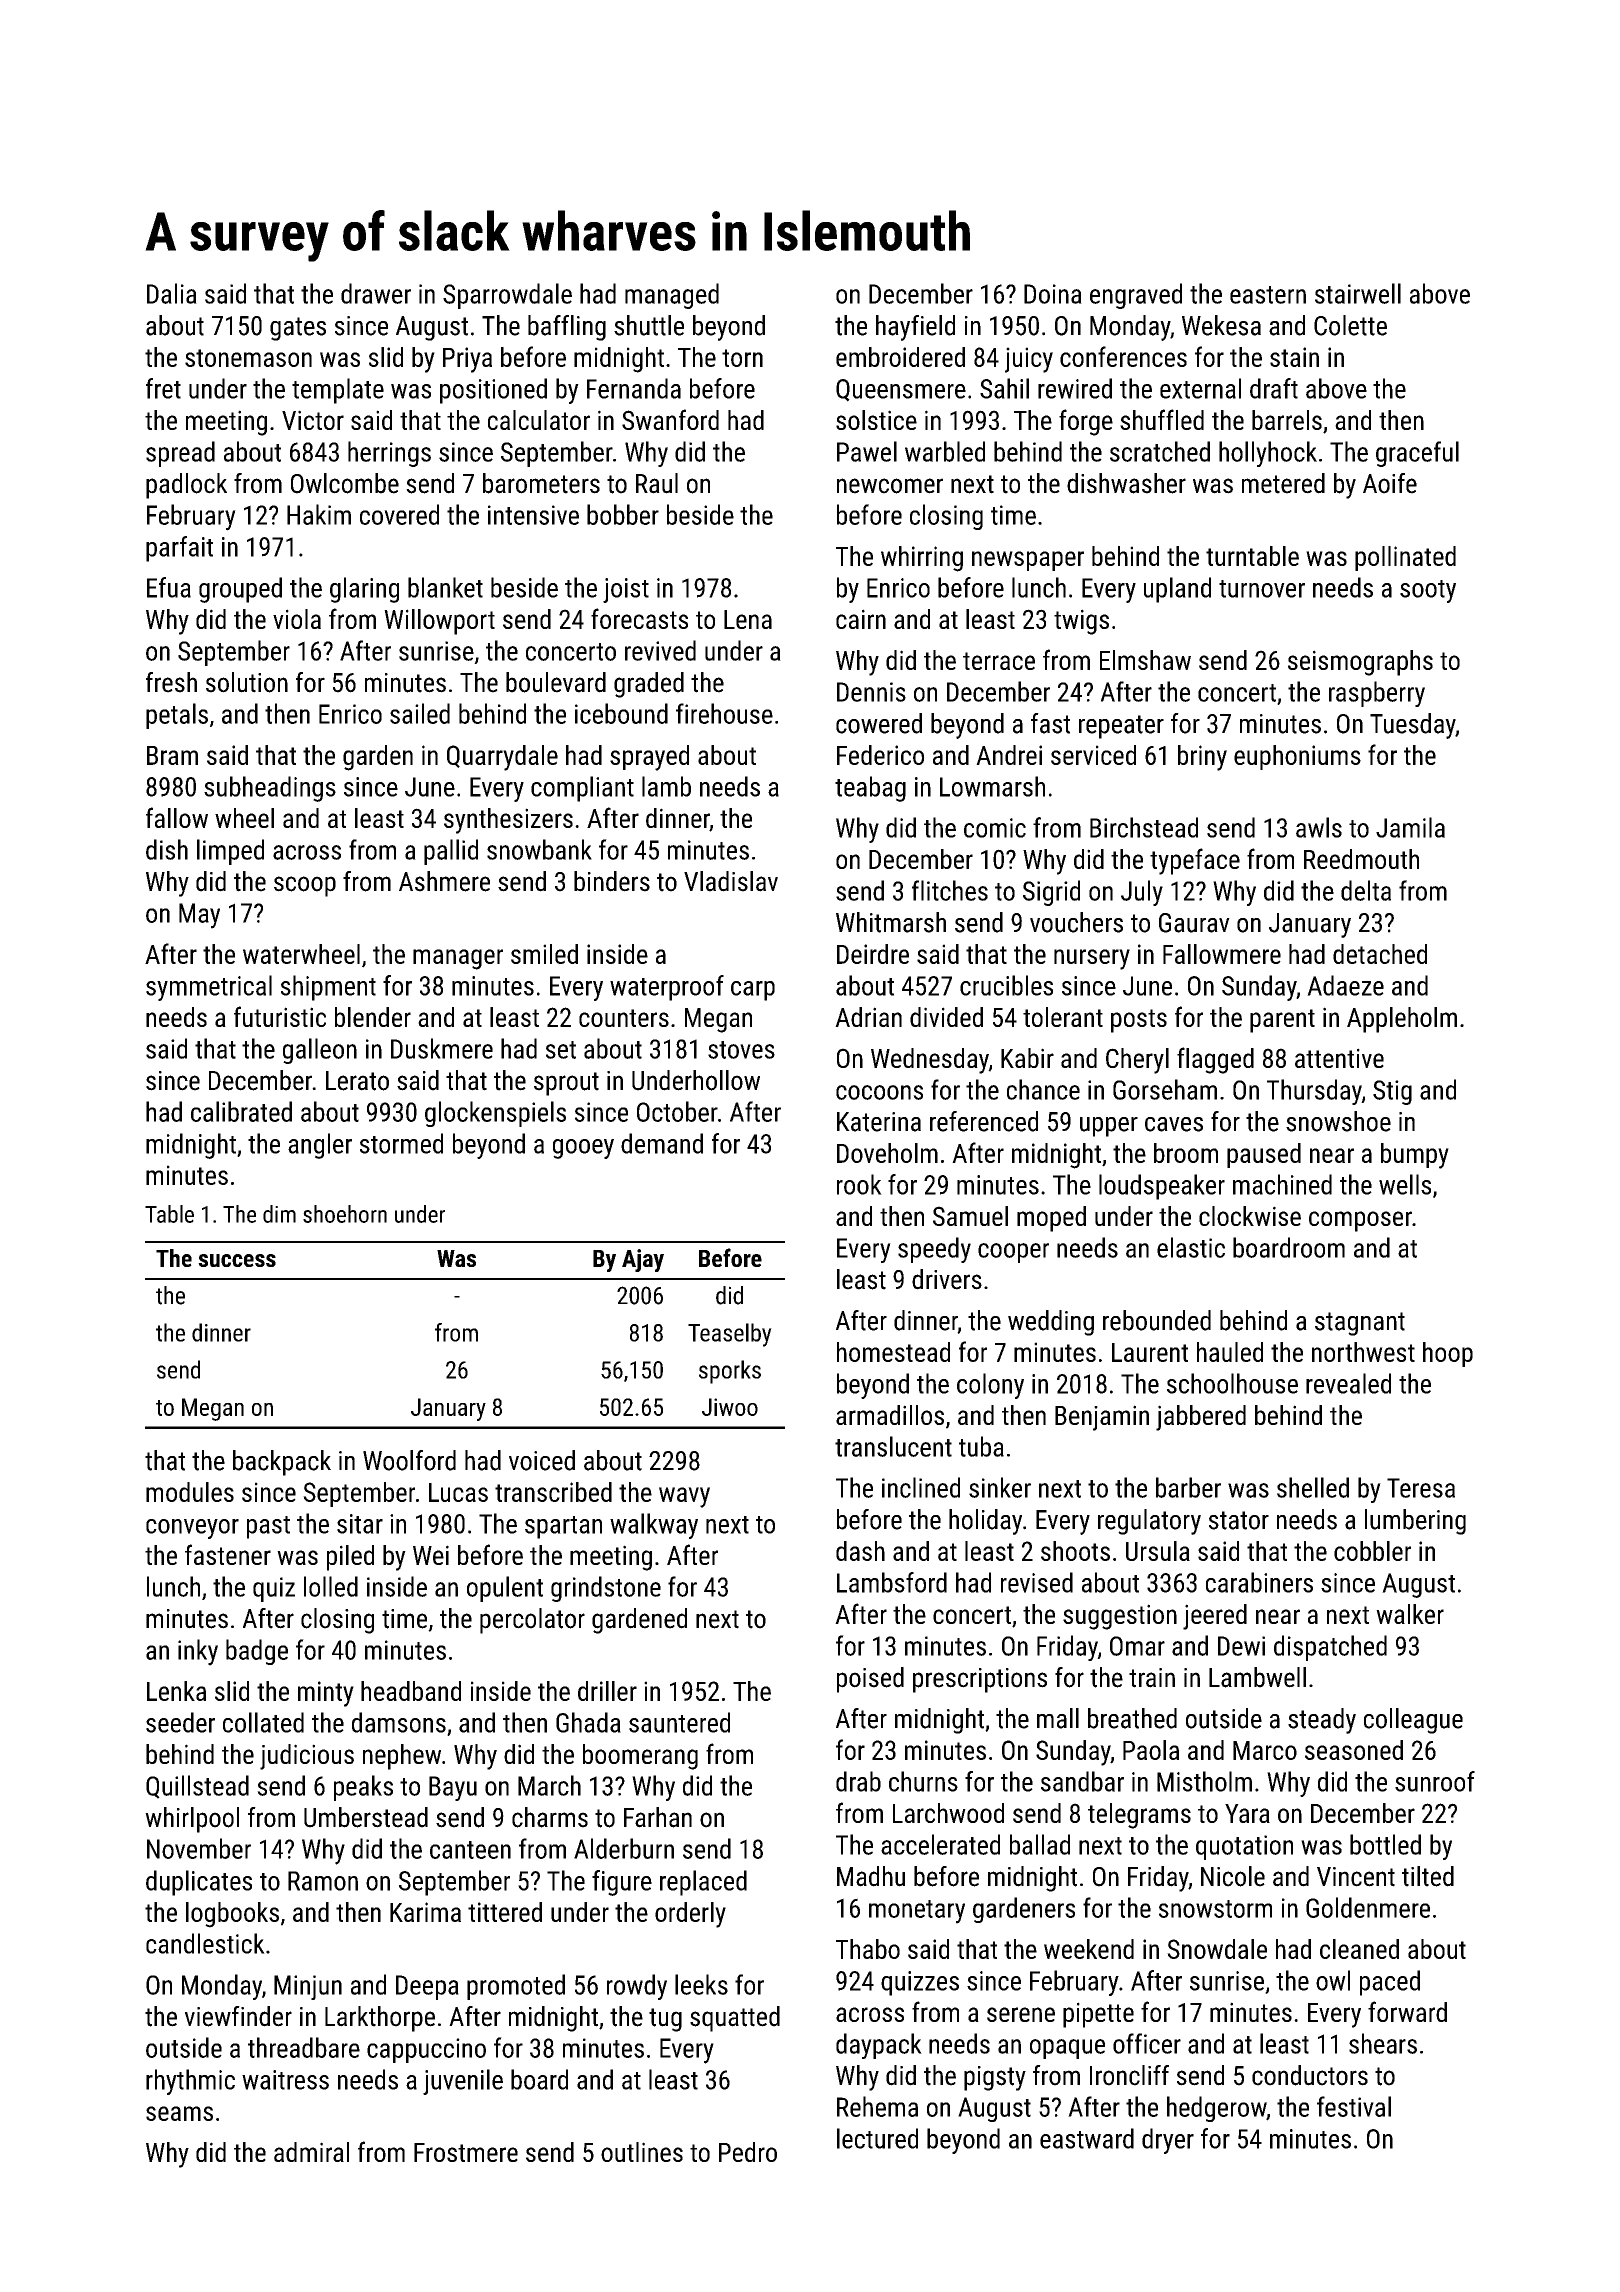  Describe the element at coordinates (172, 293) in the screenshot. I see `Dalia` at that location.
